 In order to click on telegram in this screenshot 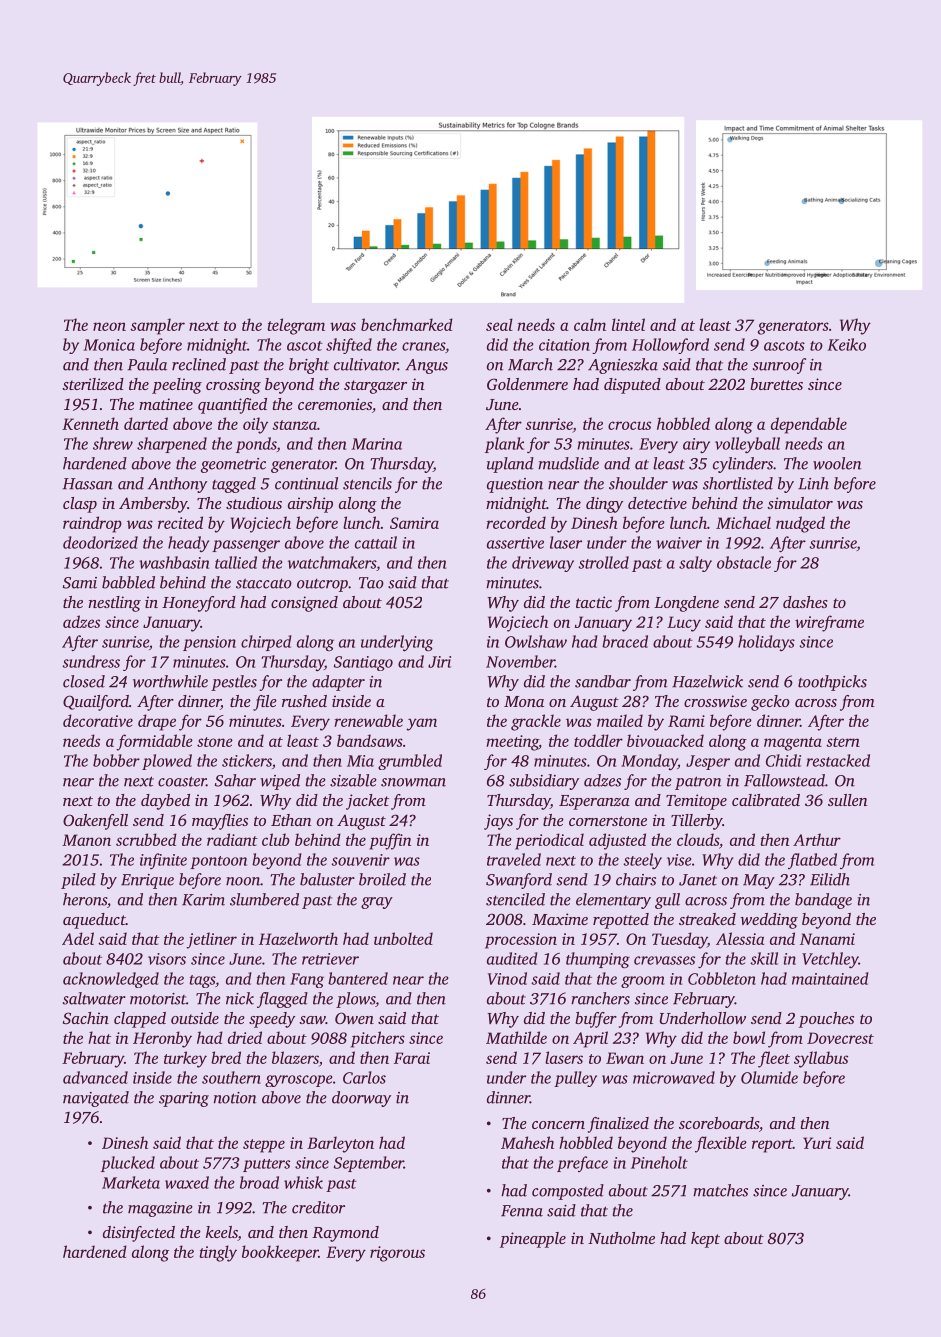, I will do `click(296, 326)`.
